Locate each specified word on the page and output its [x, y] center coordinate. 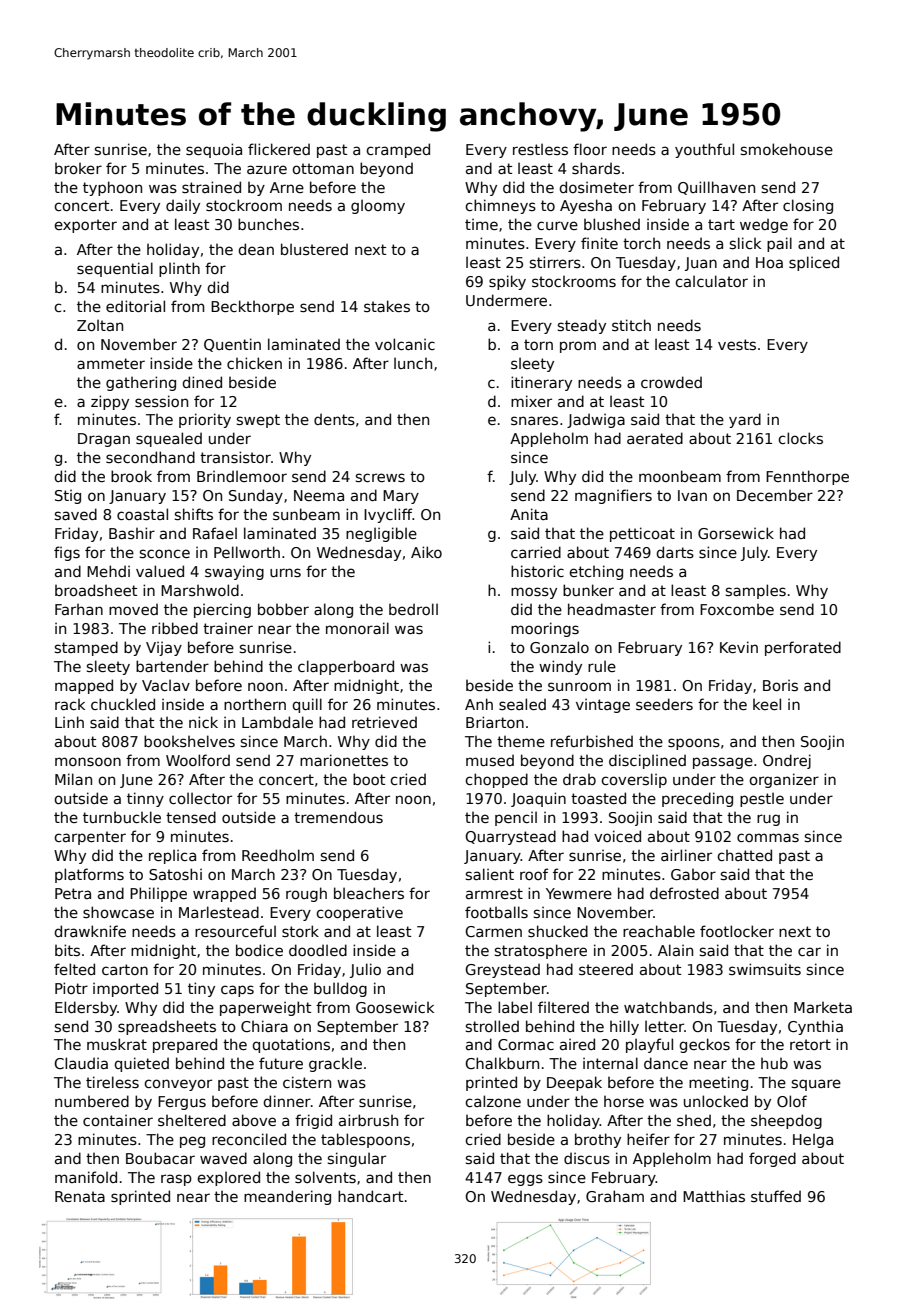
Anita [529, 514]
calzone [493, 1101]
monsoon [88, 761]
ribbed [175, 628]
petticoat [642, 534]
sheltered [192, 1120]
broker [78, 168]
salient [490, 874]
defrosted [684, 893]
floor [590, 149]
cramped [398, 150]
